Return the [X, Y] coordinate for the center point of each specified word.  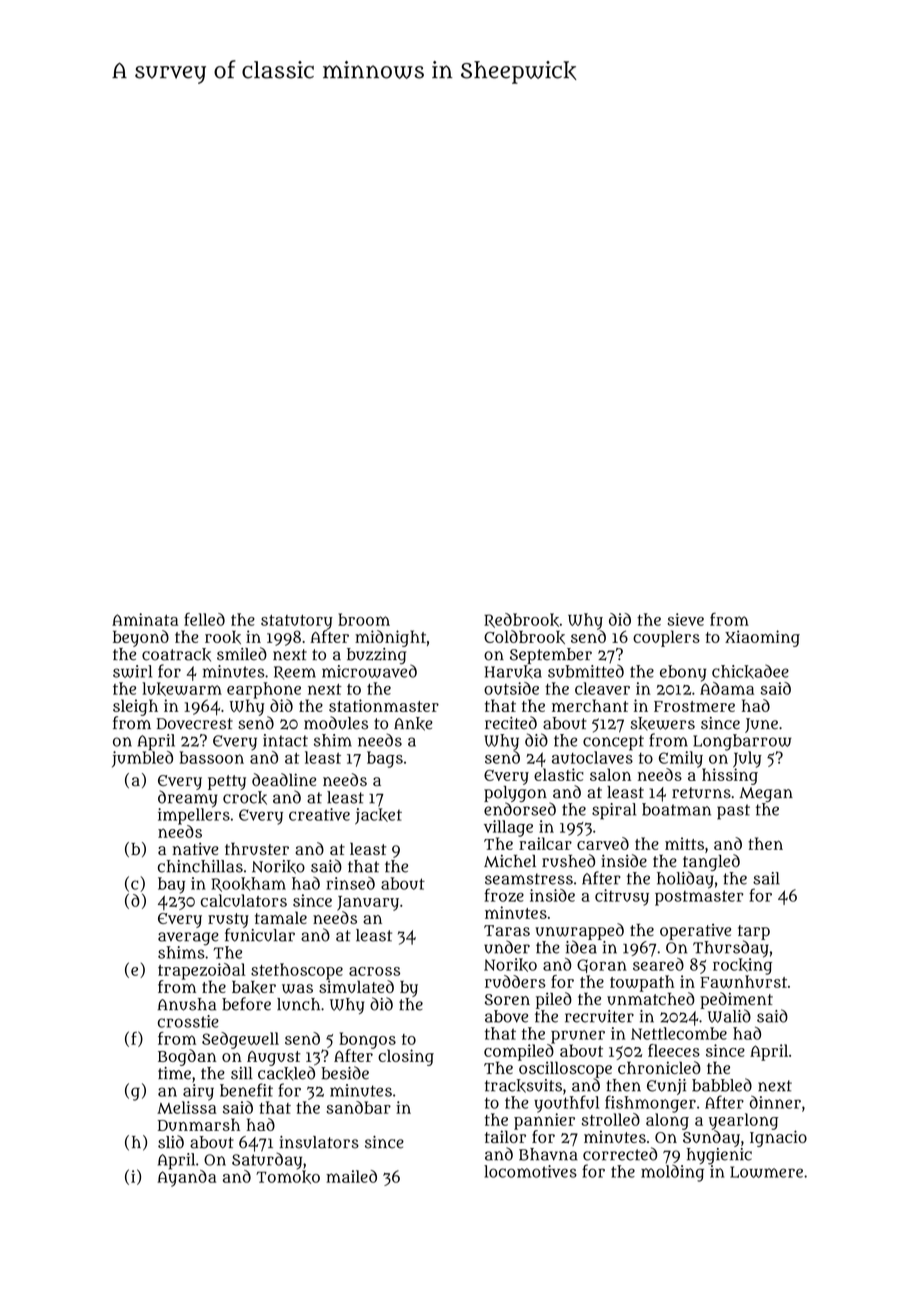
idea [581, 947]
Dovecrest [195, 724]
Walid [729, 1016]
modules [336, 723]
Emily [681, 759]
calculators [244, 900]
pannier [544, 1121]
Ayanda [186, 1178]
